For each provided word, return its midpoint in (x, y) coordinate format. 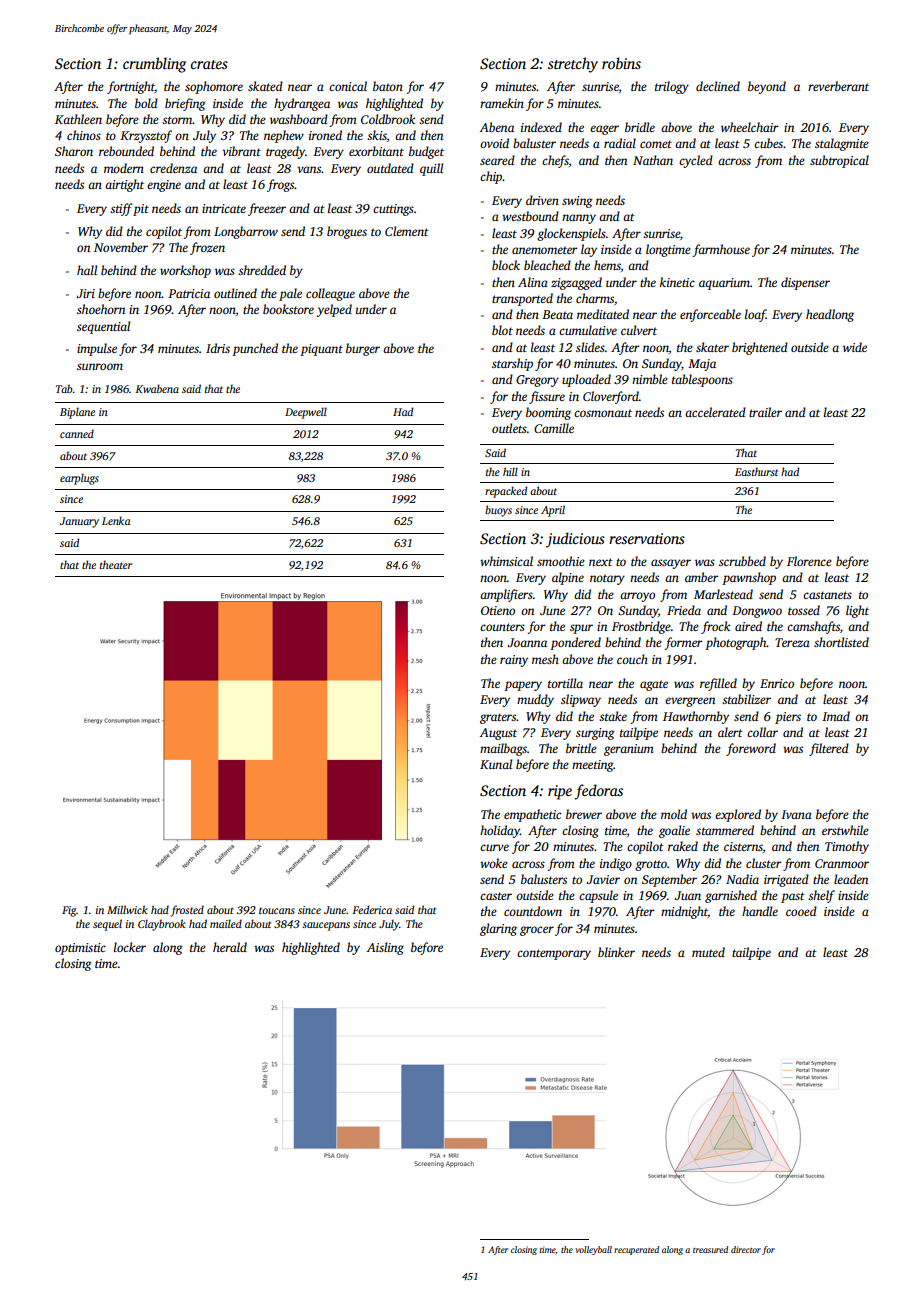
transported (522, 299)
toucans (277, 910)
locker (130, 947)
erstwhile (845, 830)
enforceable (710, 315)
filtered (829, 749)
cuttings (393, 210)
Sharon (74, 151)
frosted (187, 911)
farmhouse (721, 250)
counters (502, 627)
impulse (97, 349)
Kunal (496, 764)
